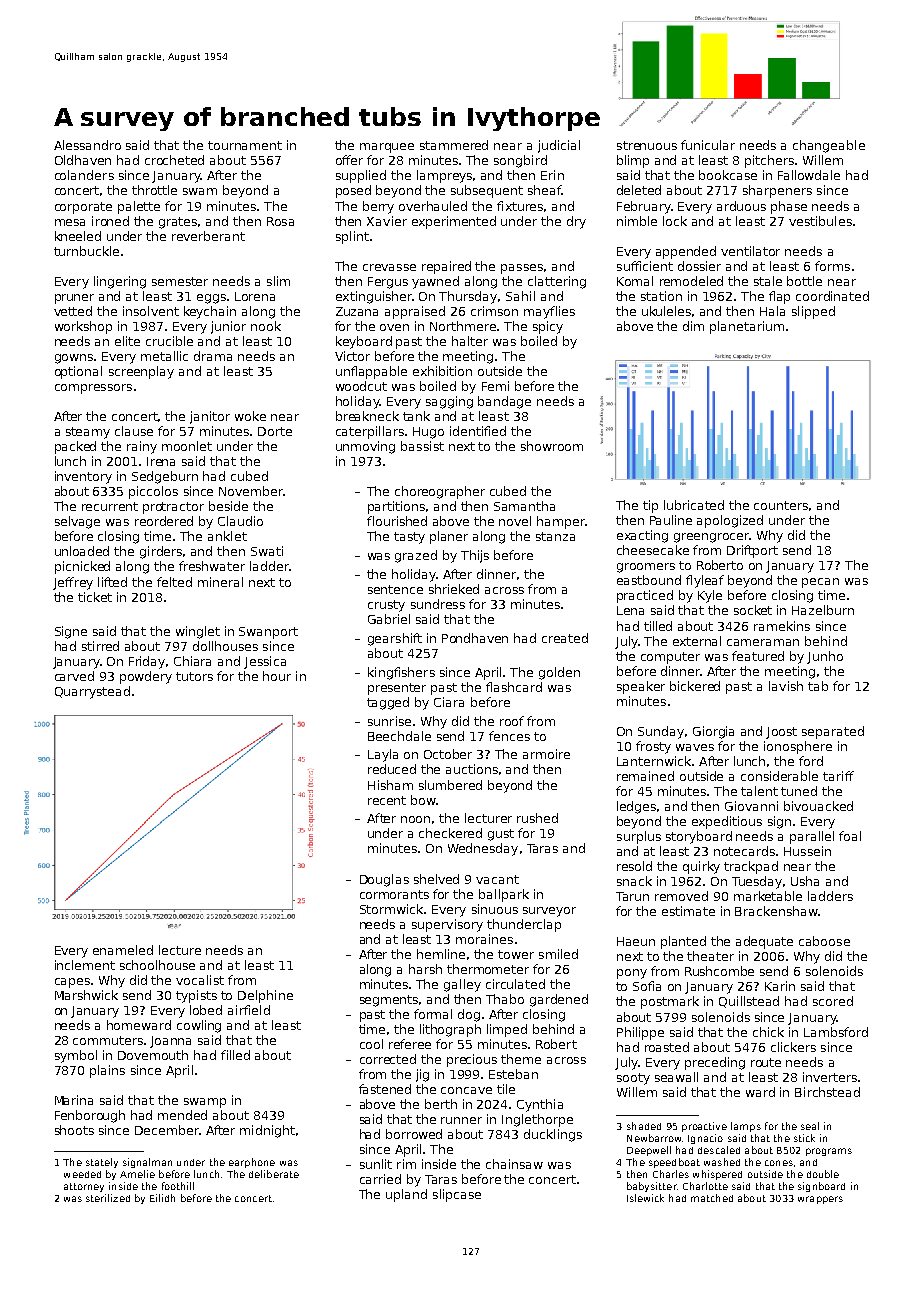 The height and width of the page is (1308, 924). Describe the element at coordinates (395, 589) in the page. I see `sentence` at that location.
